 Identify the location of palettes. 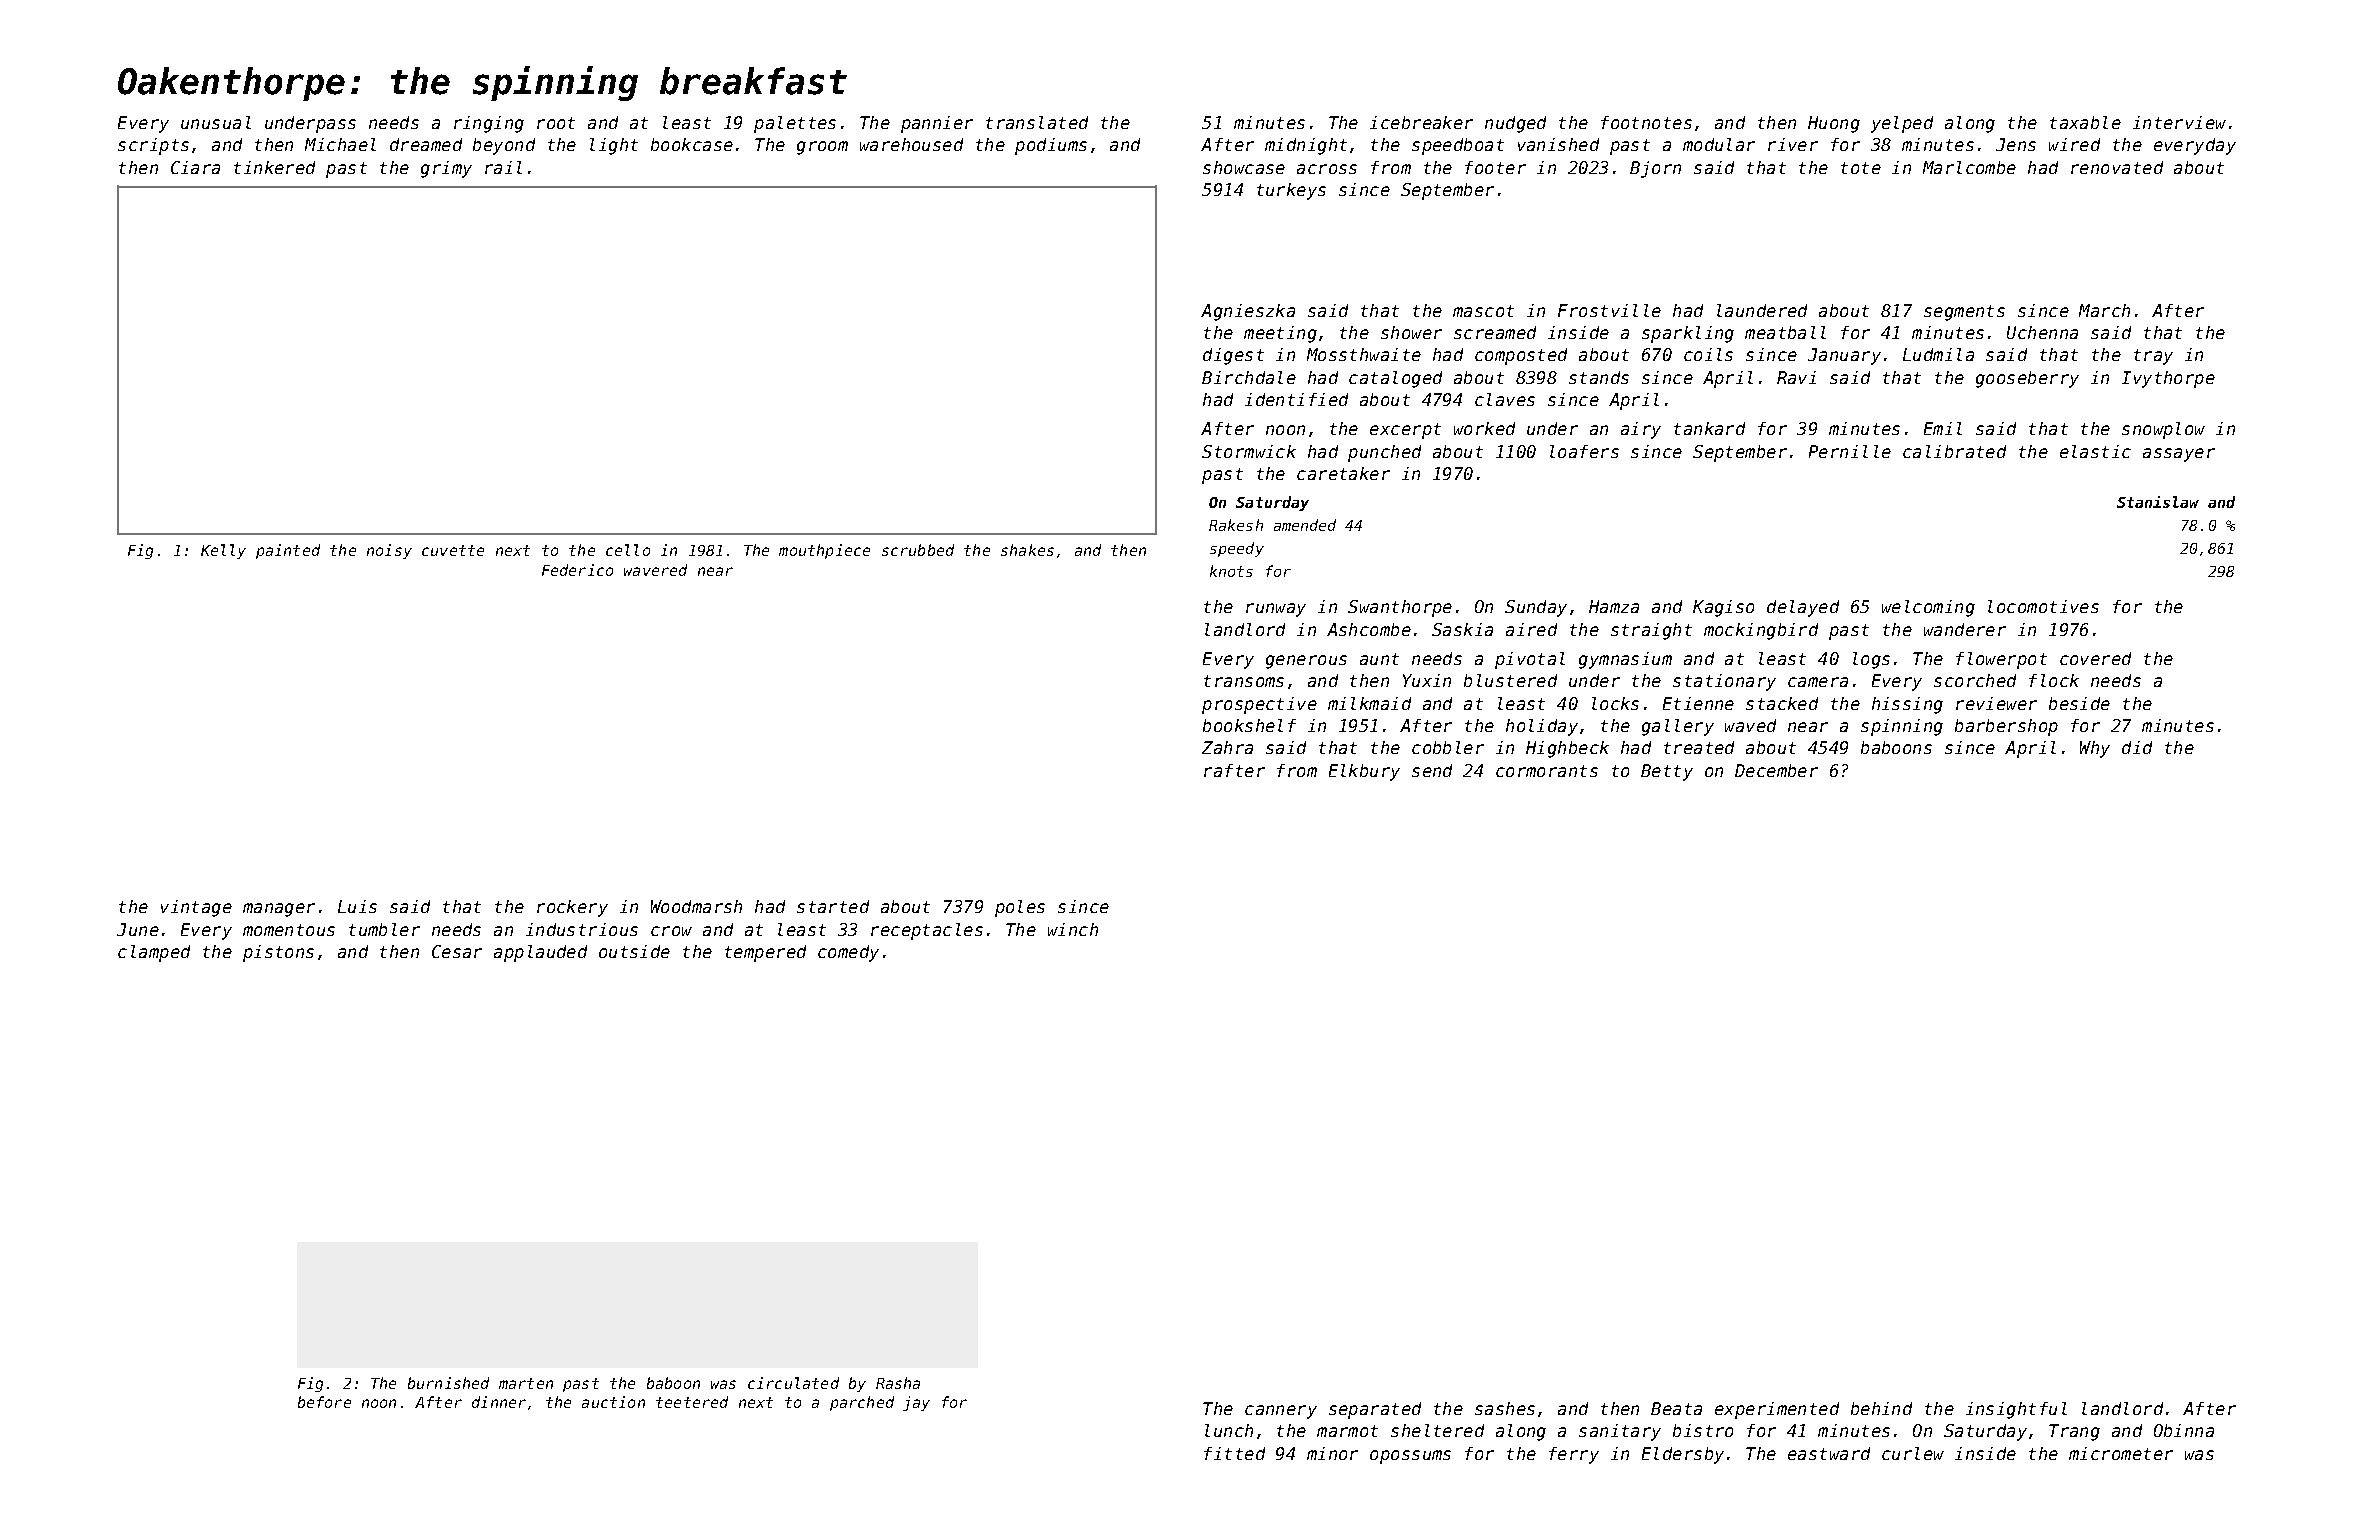
(795, 124).
